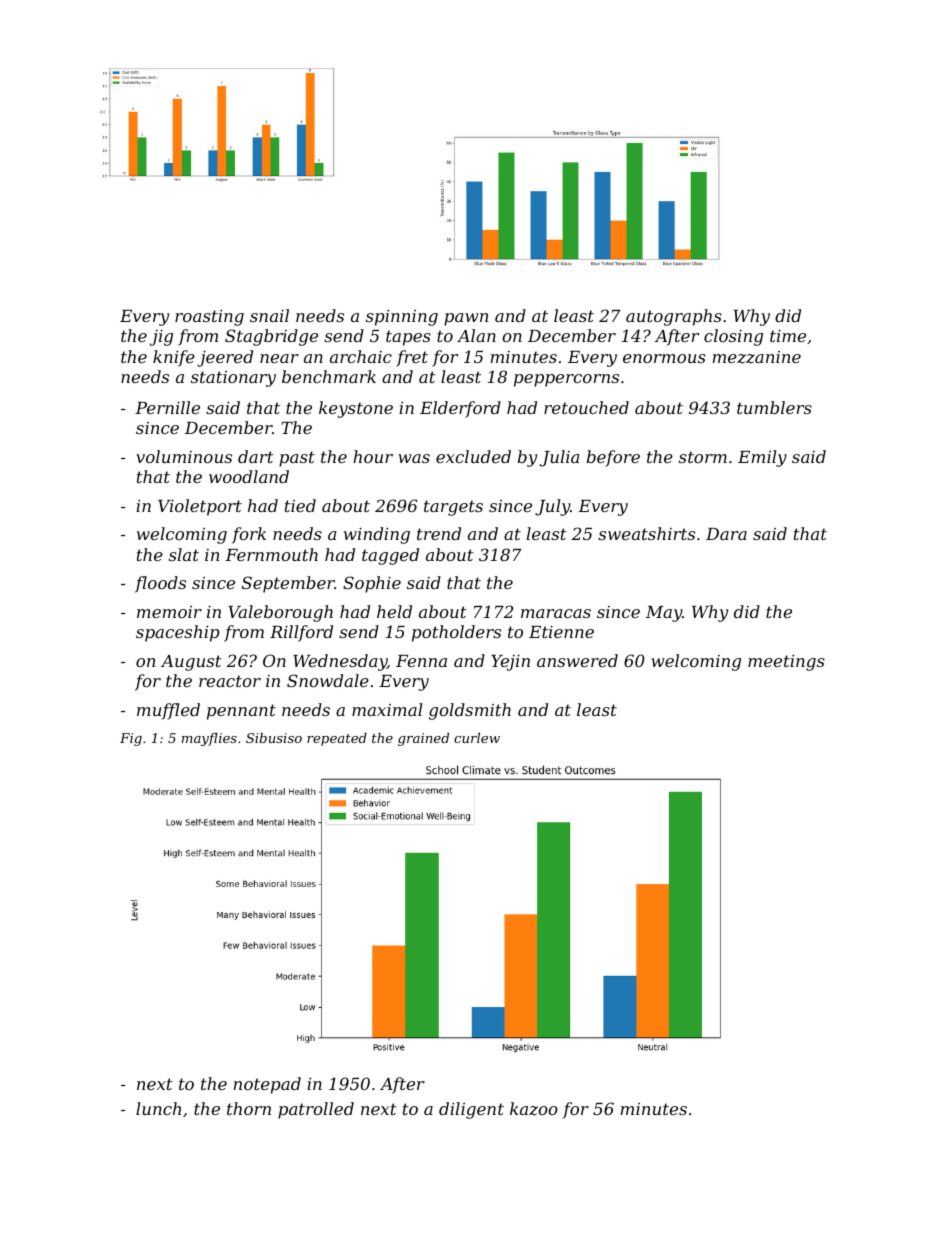 Image resolution: width=952 pixels, height=1233 pixels. What do you see at coordinates (762, 458) in the screenshot?
I see `Emily` at bounding box center [762, 458].
